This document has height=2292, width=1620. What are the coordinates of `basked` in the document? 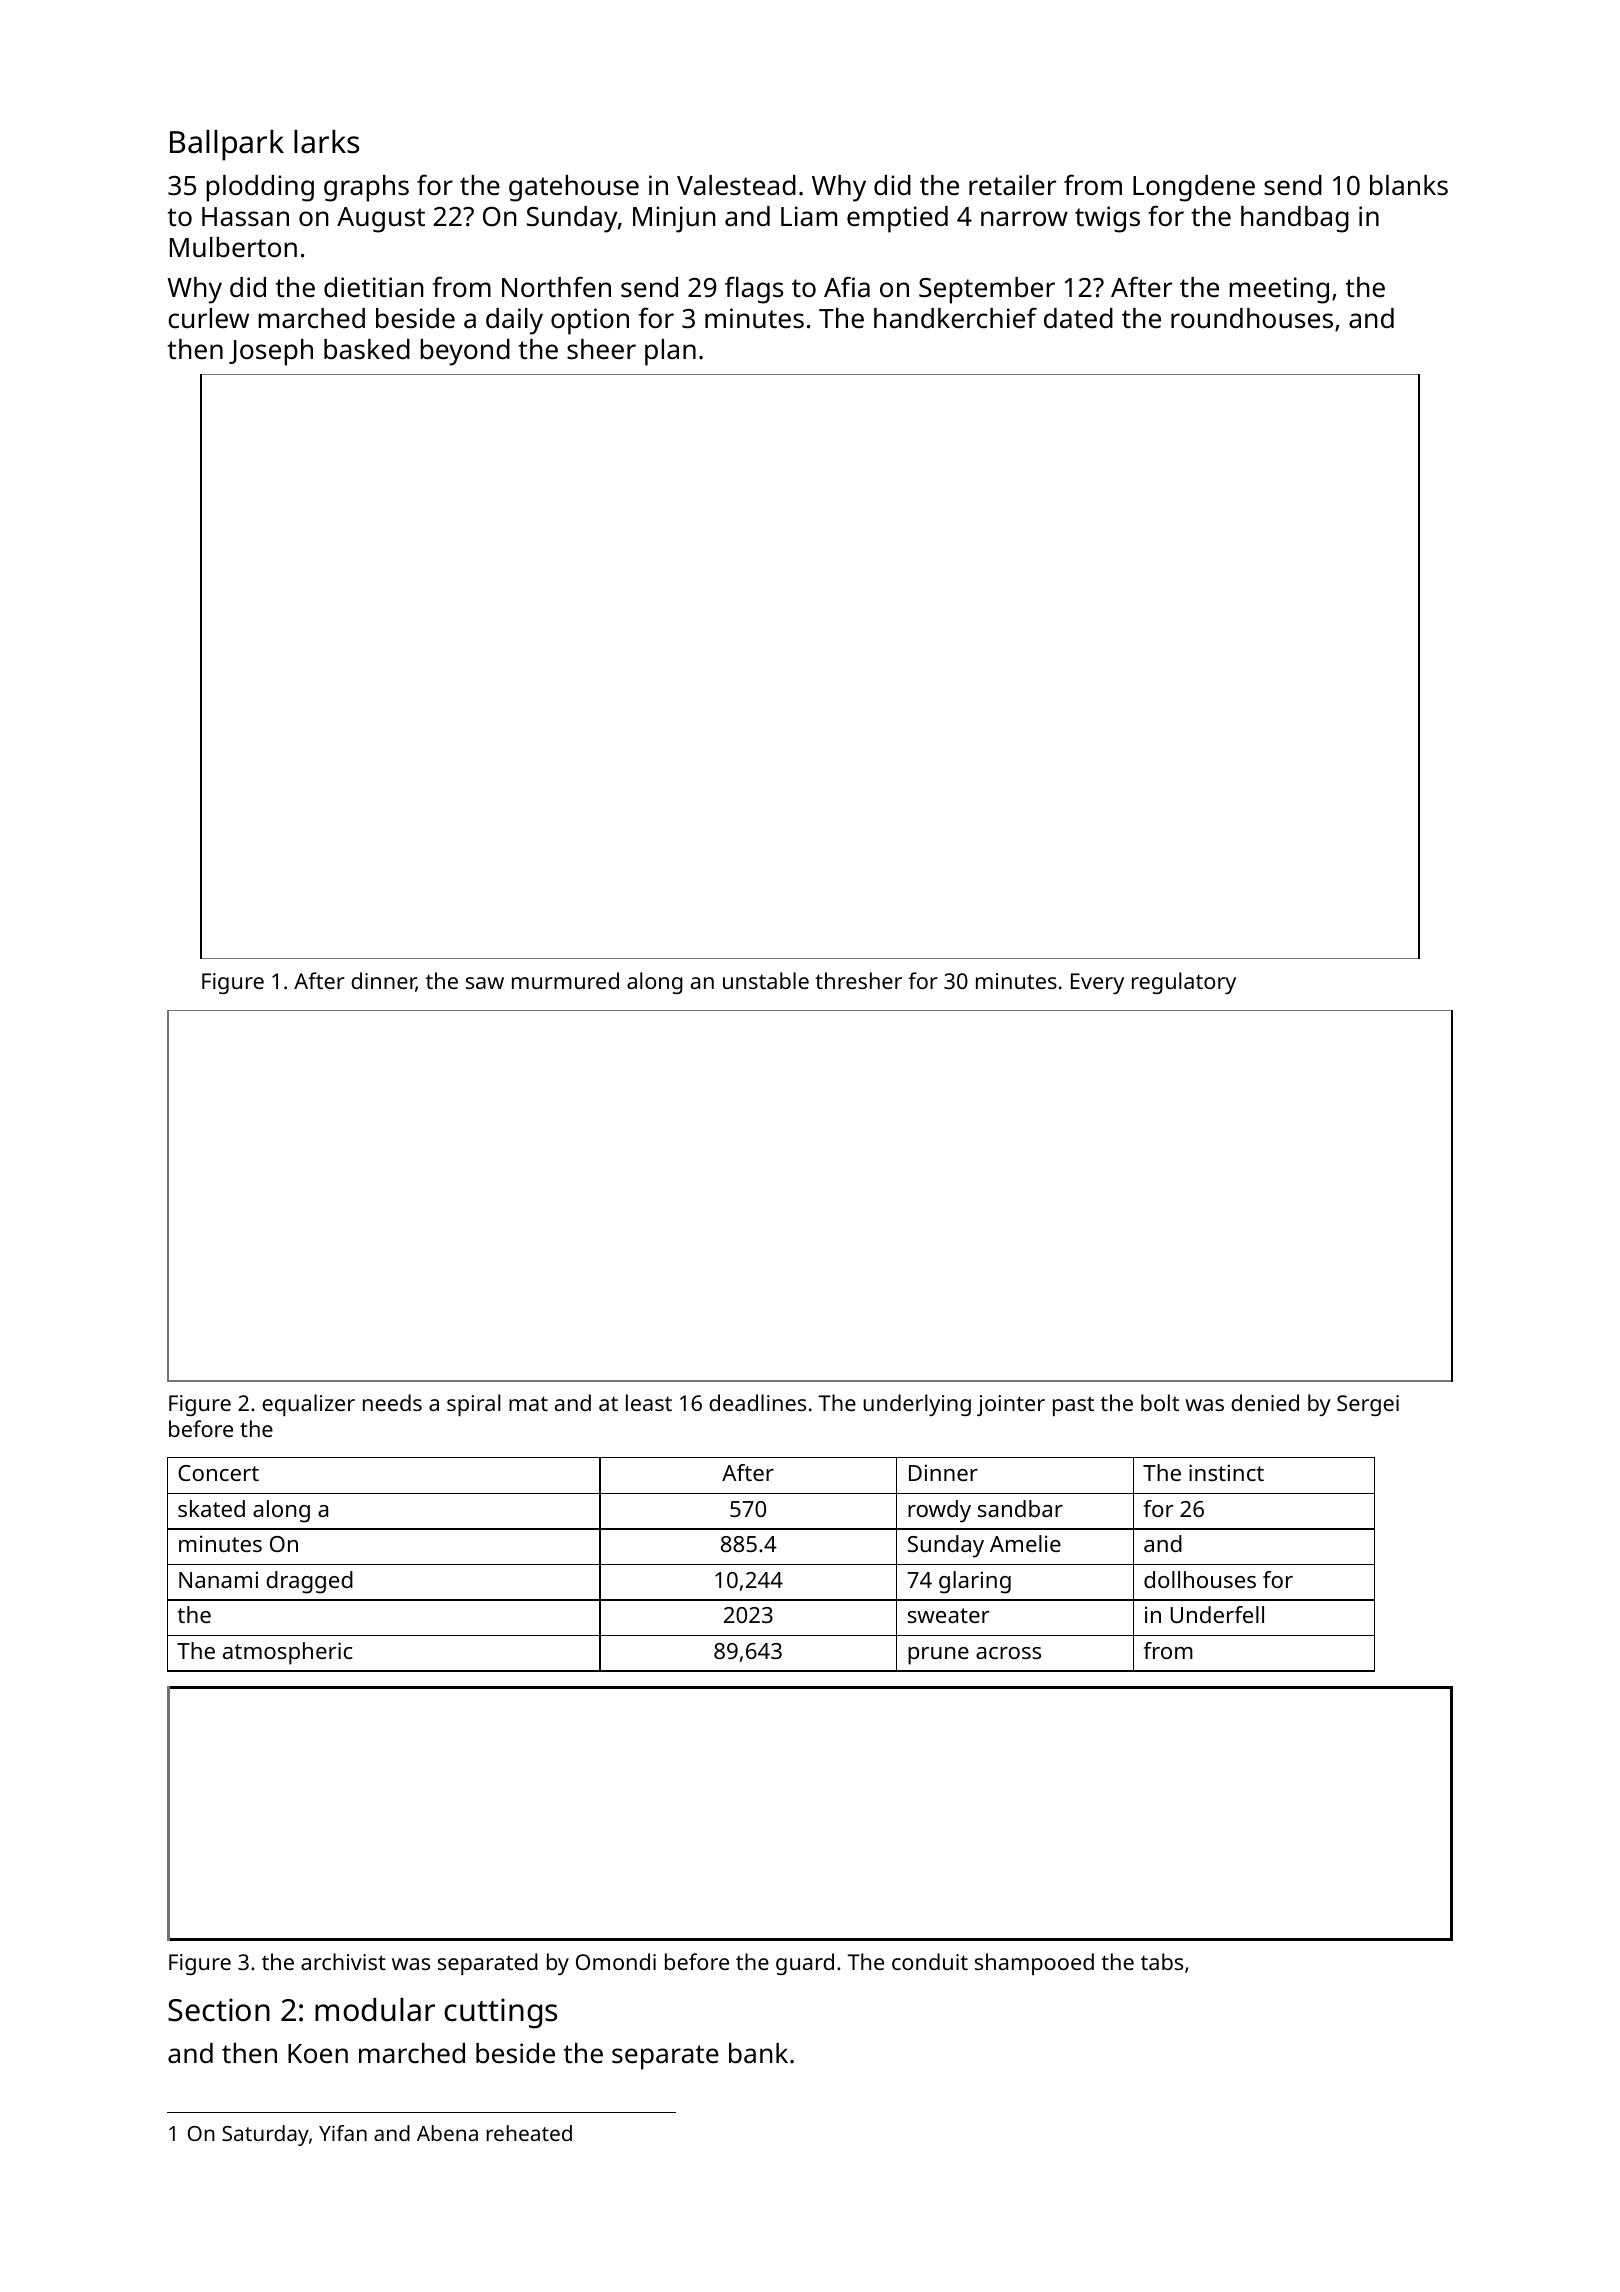 It's located at (367, 349).
